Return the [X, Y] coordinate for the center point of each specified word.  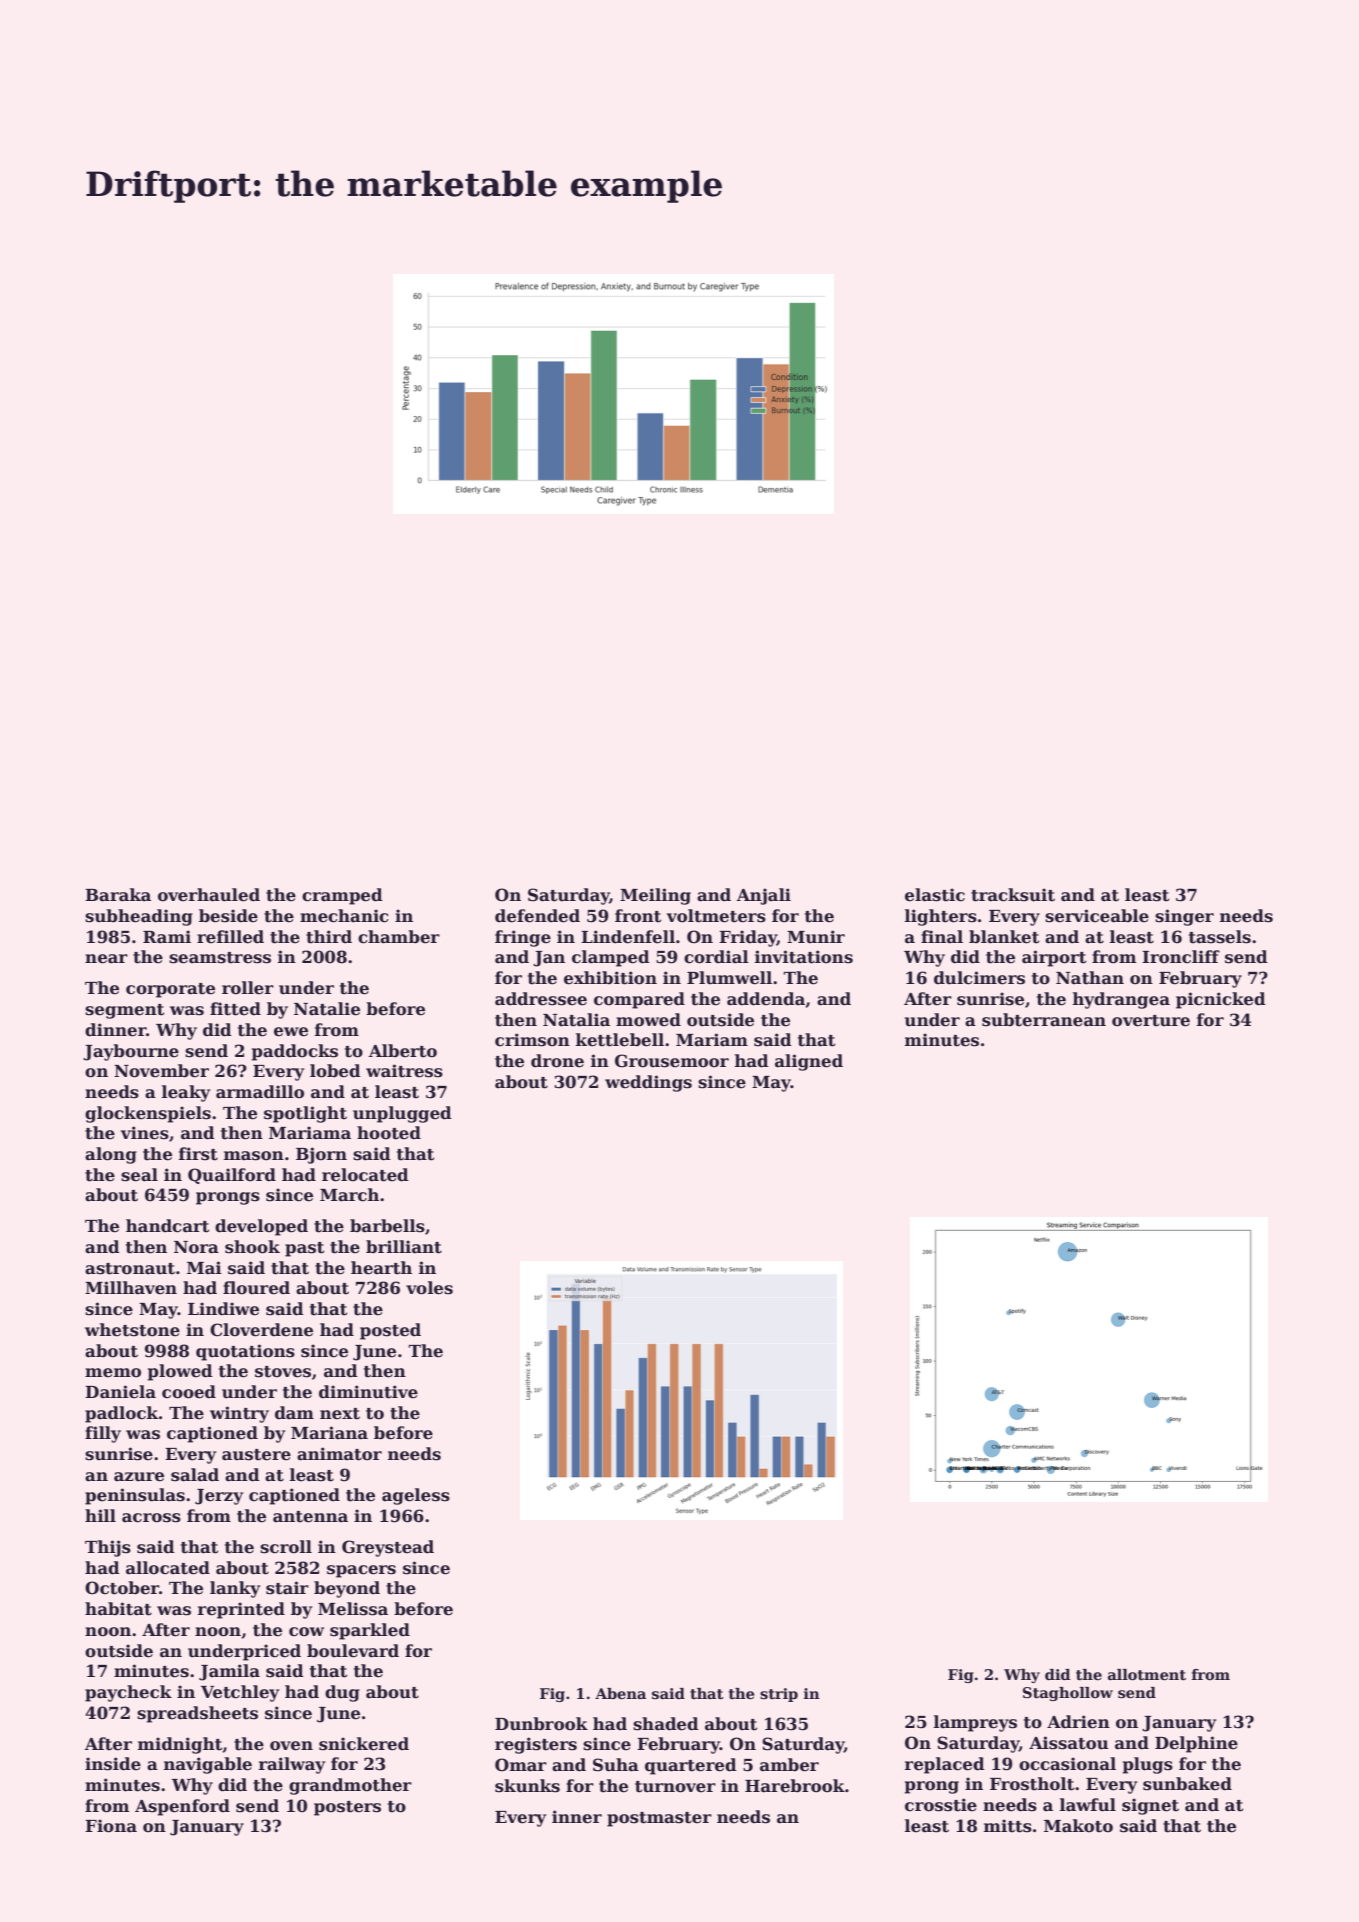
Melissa [353, 1609]
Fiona [111, 1826]
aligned [809, 1062]
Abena [620, 1693]
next [340, 1414]
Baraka [118, 895]
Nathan [1090, 978]
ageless [416, 1496]
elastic [935, 895]
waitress [404, 1071]
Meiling [655, 896]
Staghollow [1068, 1694]
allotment [1147, 1674]
